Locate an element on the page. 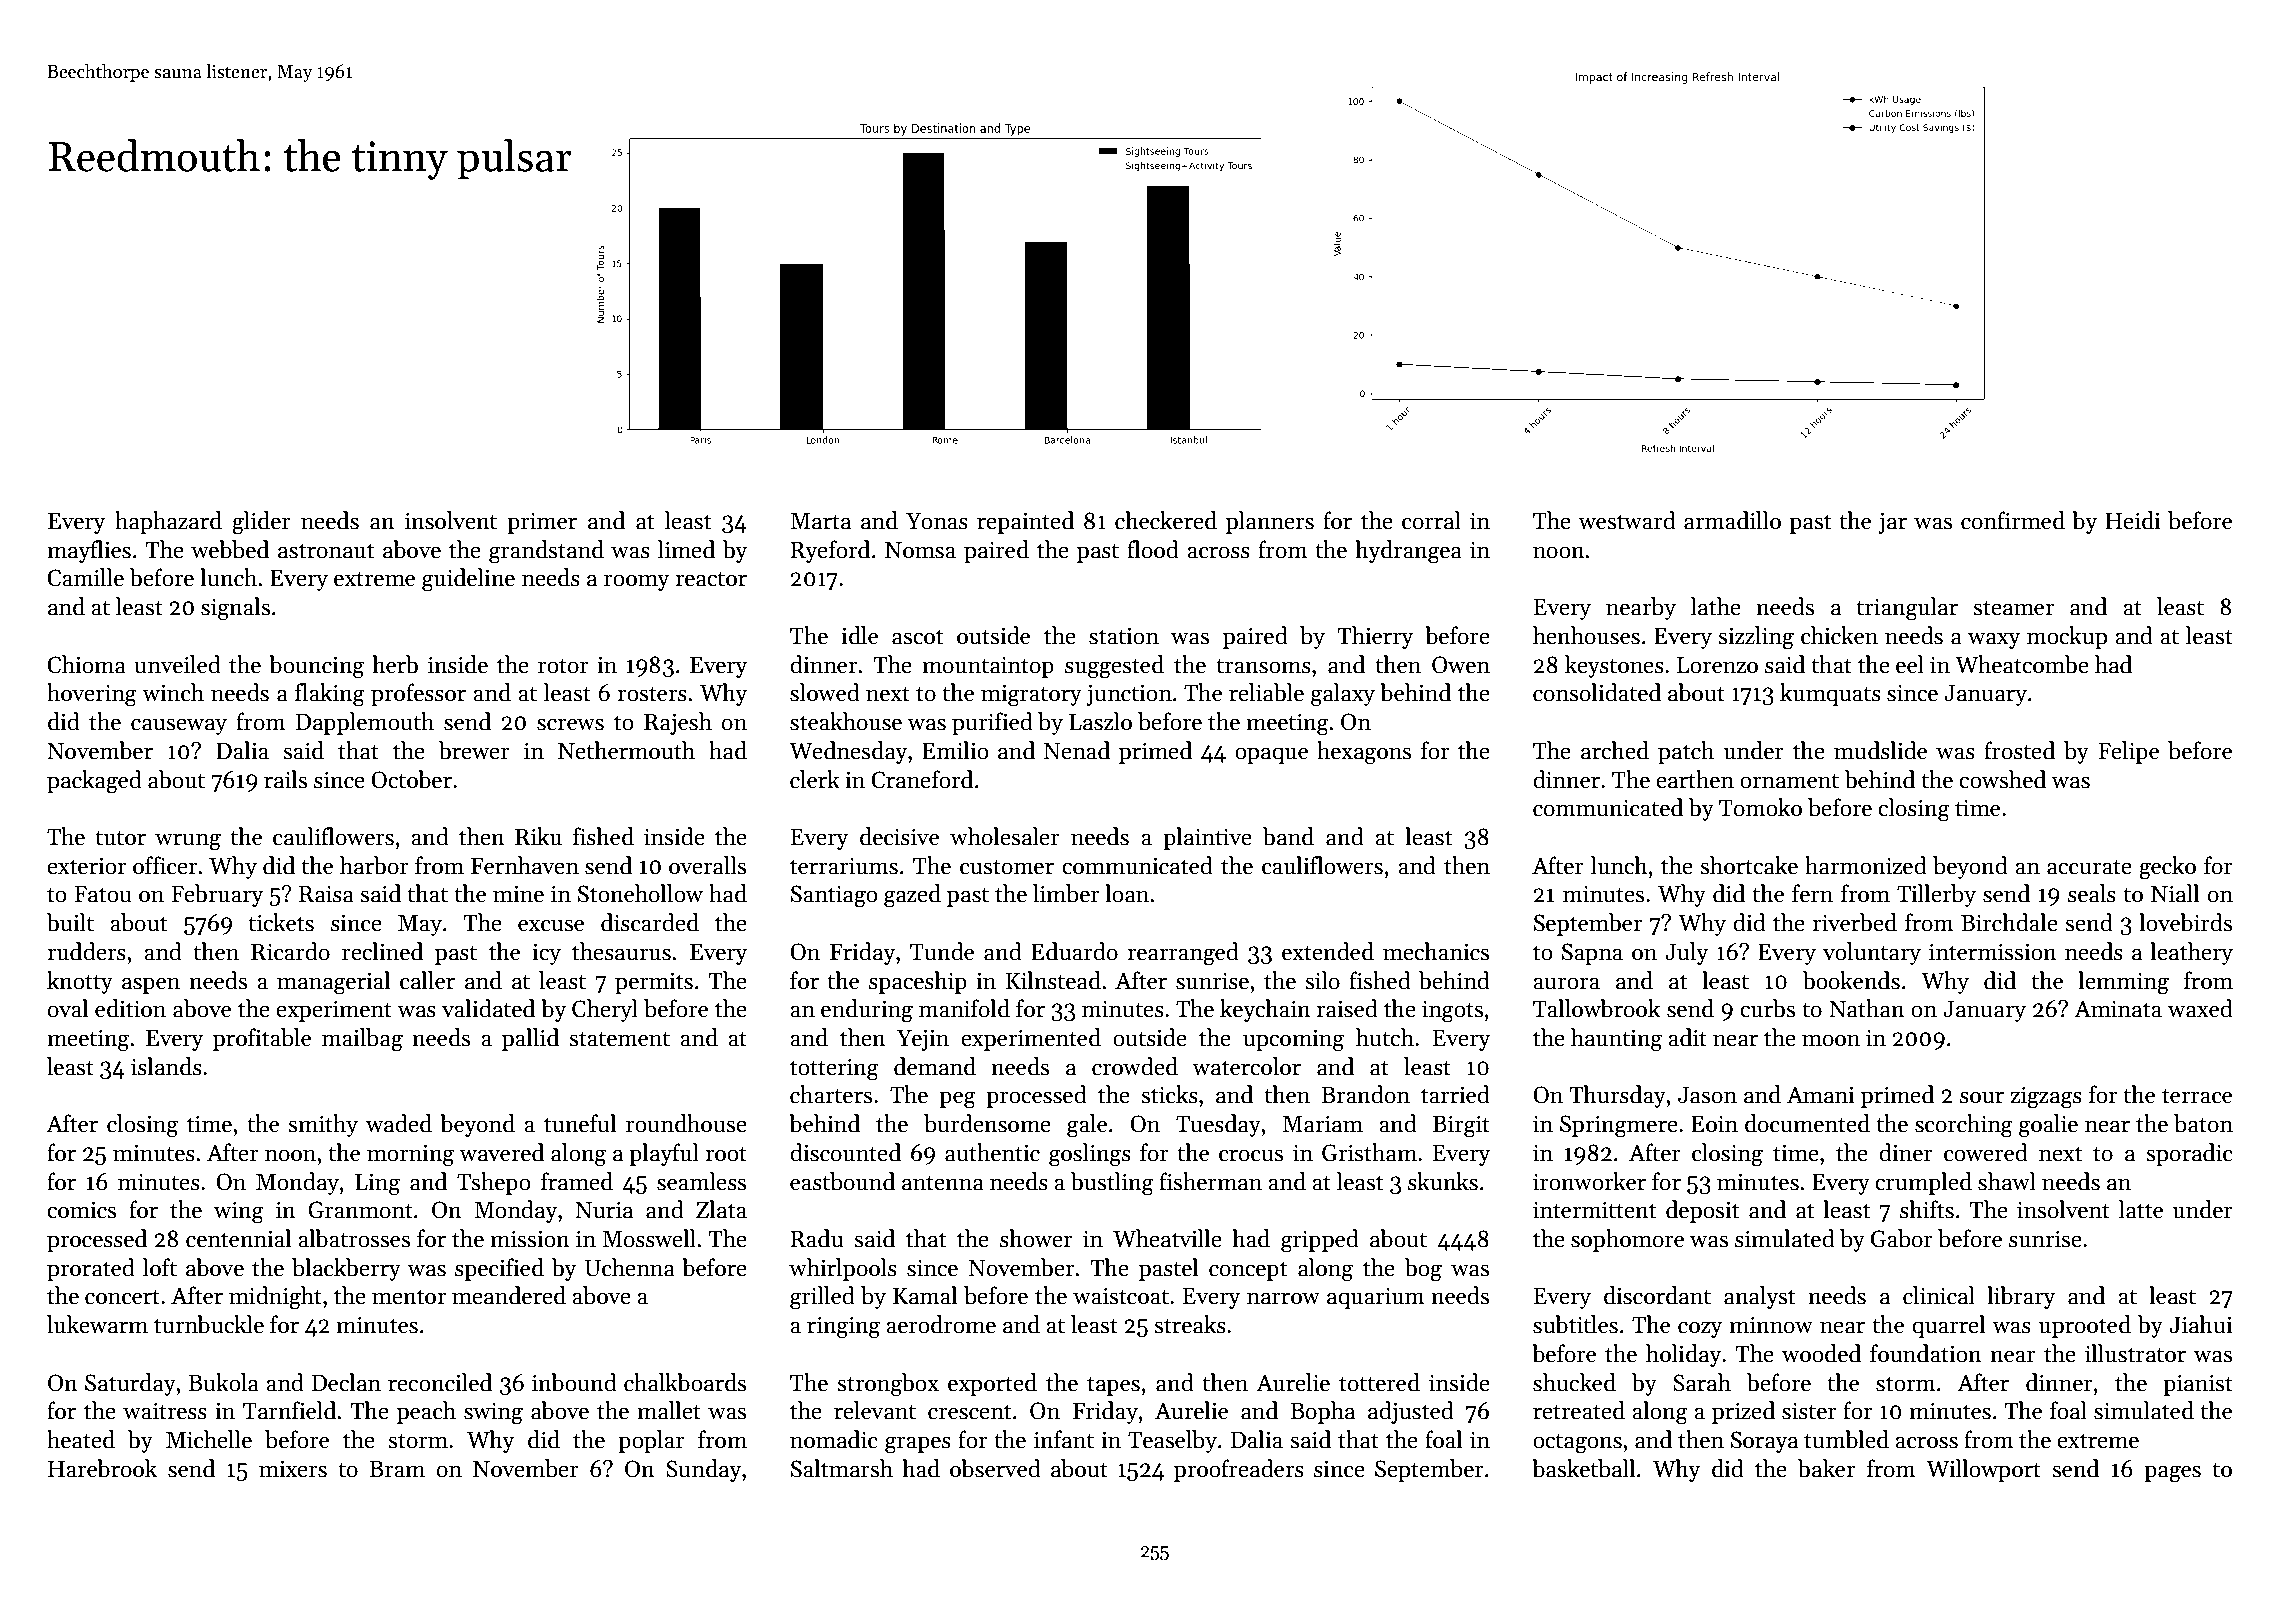 The width and height of the document is (2280, 1612). baker is located at coordinates (1826, 1468).
